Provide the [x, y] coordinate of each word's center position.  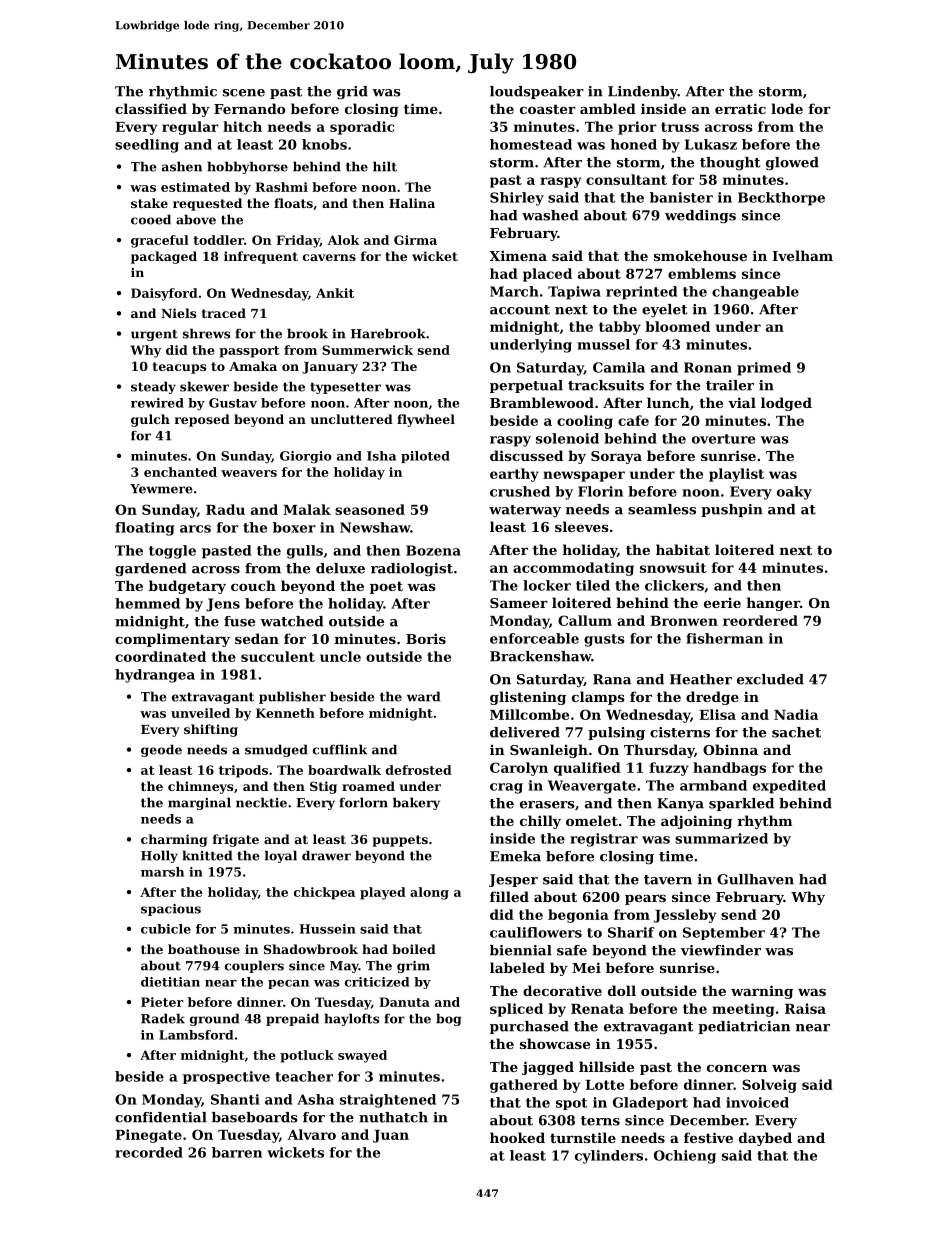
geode [161, 750]
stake [149, 203]
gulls [305, 552]
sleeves [582, 526]
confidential [161, 1117]
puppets [400, 841]
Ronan [708, 367]
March [514, 291]
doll [622, 990]
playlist [736, 475]
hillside [606, 1066]
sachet [796, 732]
